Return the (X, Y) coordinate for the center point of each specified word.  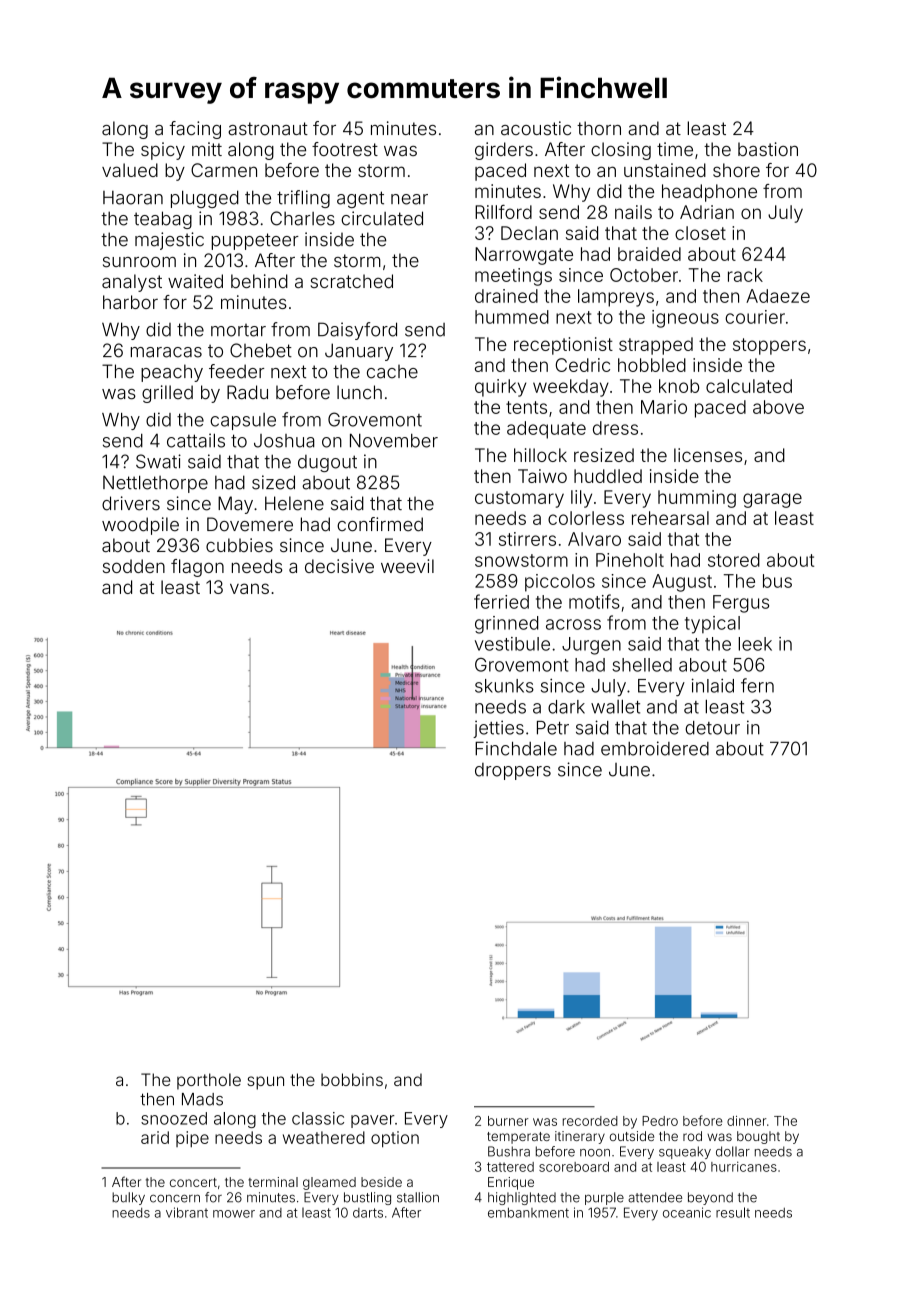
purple (604, 1198)
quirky (500, 388)
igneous (685, 319)
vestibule (512, 644)
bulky (128, 1198)
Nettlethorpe (155, 484)
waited (195, 281)
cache (392, 372)
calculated (749, 386)
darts (368, 1213)
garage (772, 500)
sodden (134, 566)
